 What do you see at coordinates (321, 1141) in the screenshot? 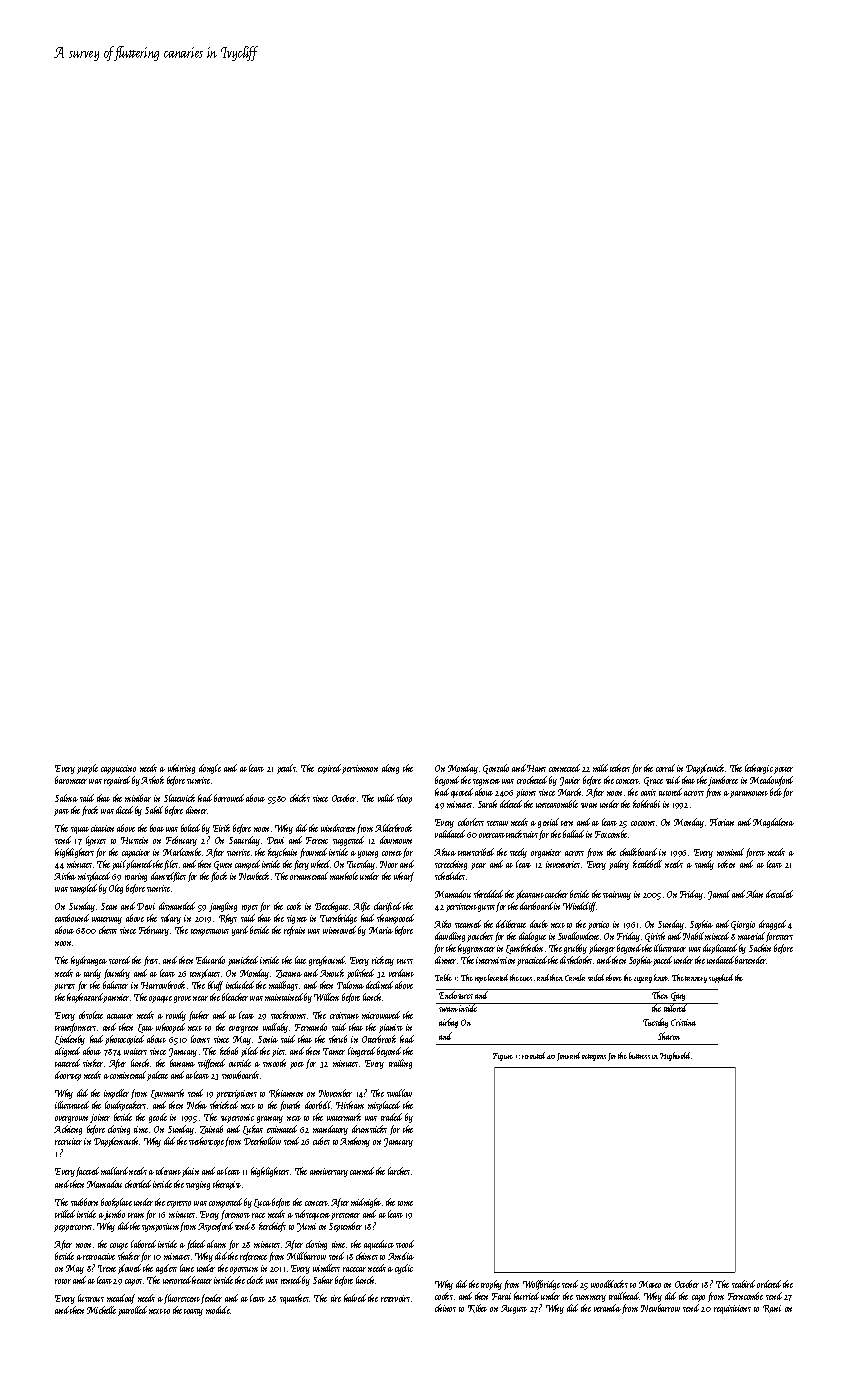
I see `cubes` at bounding box center [321, 1141].
